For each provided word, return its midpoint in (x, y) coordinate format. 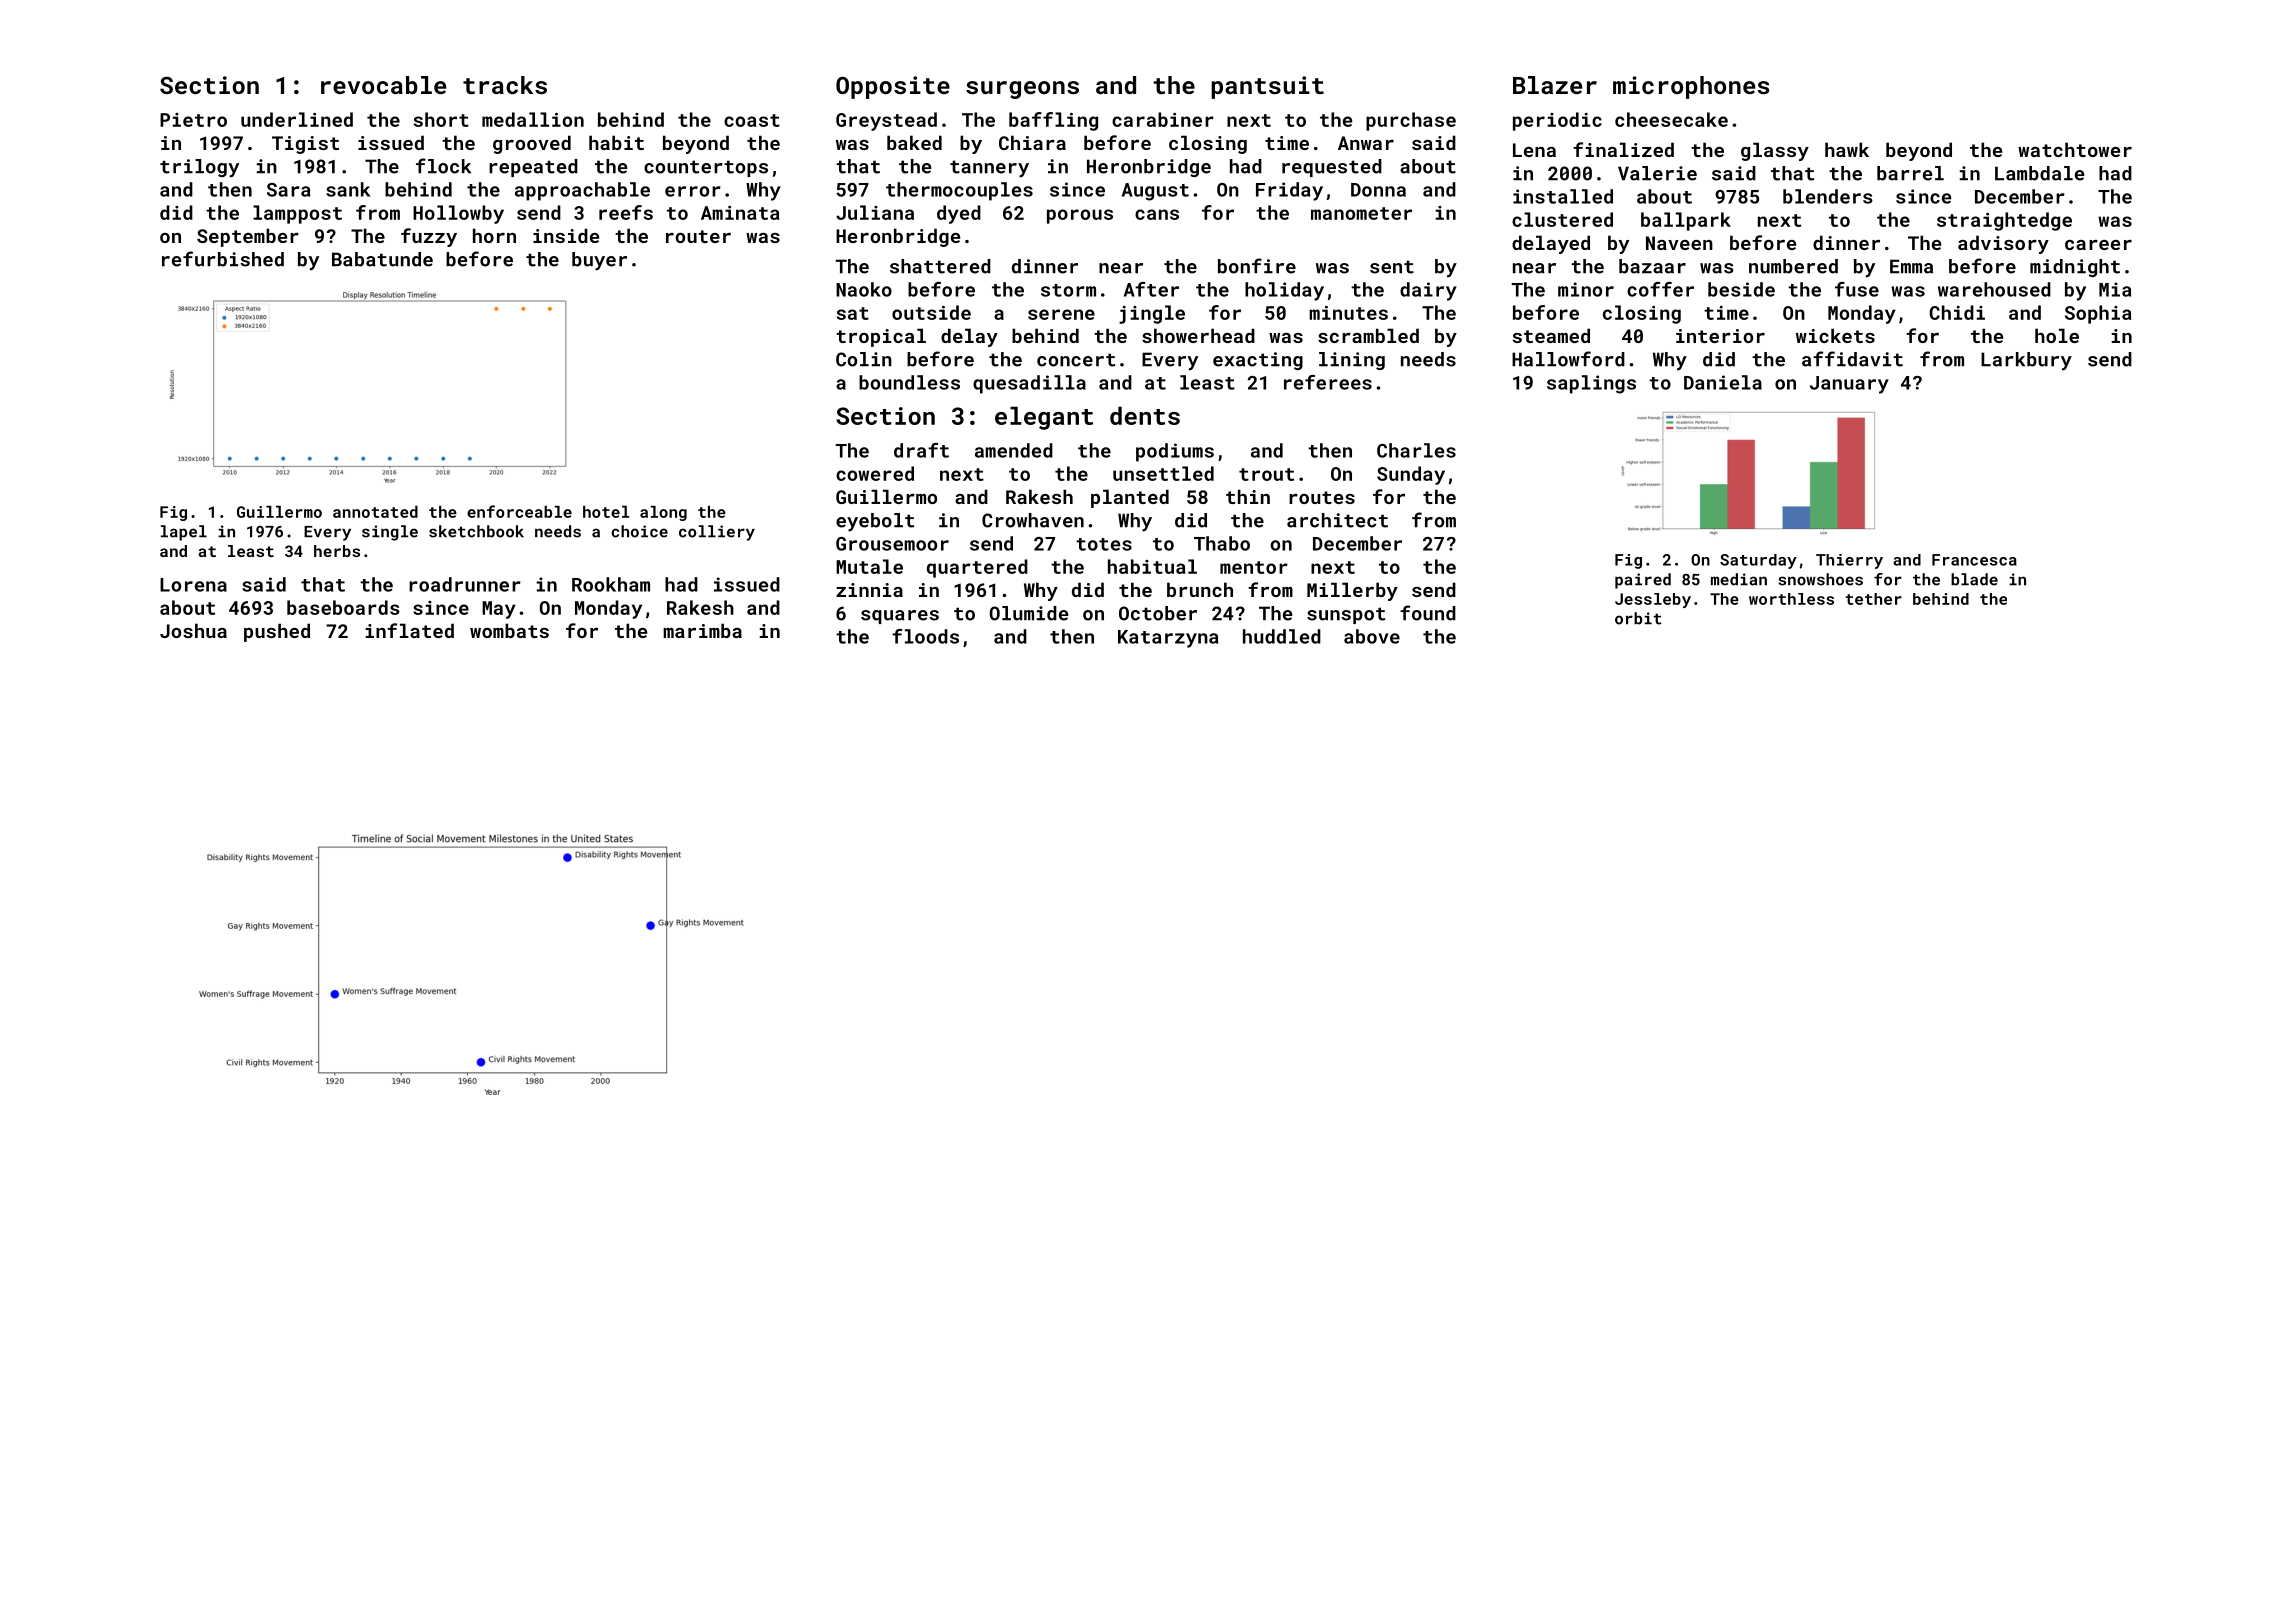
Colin (864, 359)
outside (931, 312)
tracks (505, 85)
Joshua (193, 630)
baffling (1053, 121)
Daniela (1723, 382)
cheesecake (1671, 119)
